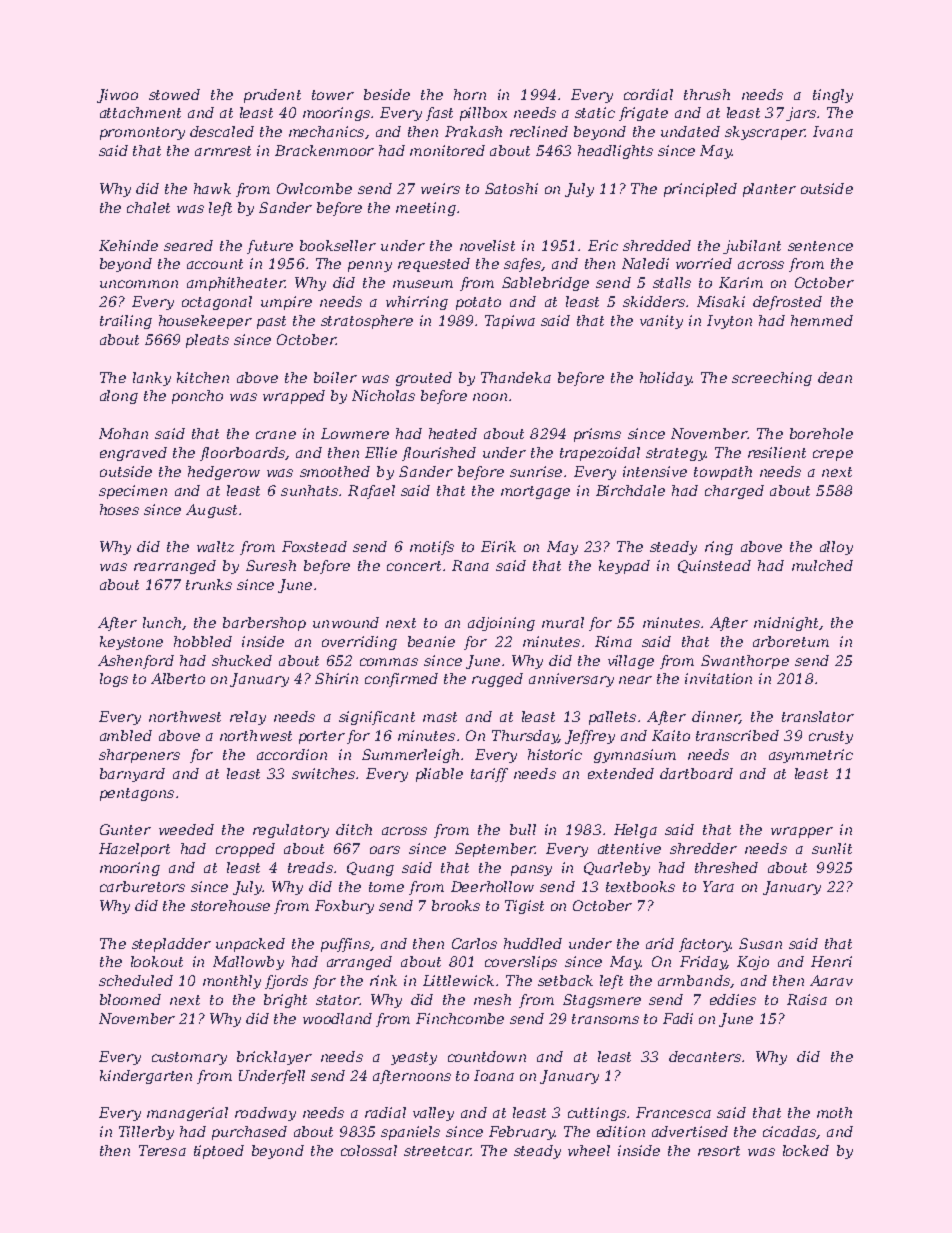  Describe the element at coordinates (571, 680) in the screenshot. I see `anniversary` at that location.
